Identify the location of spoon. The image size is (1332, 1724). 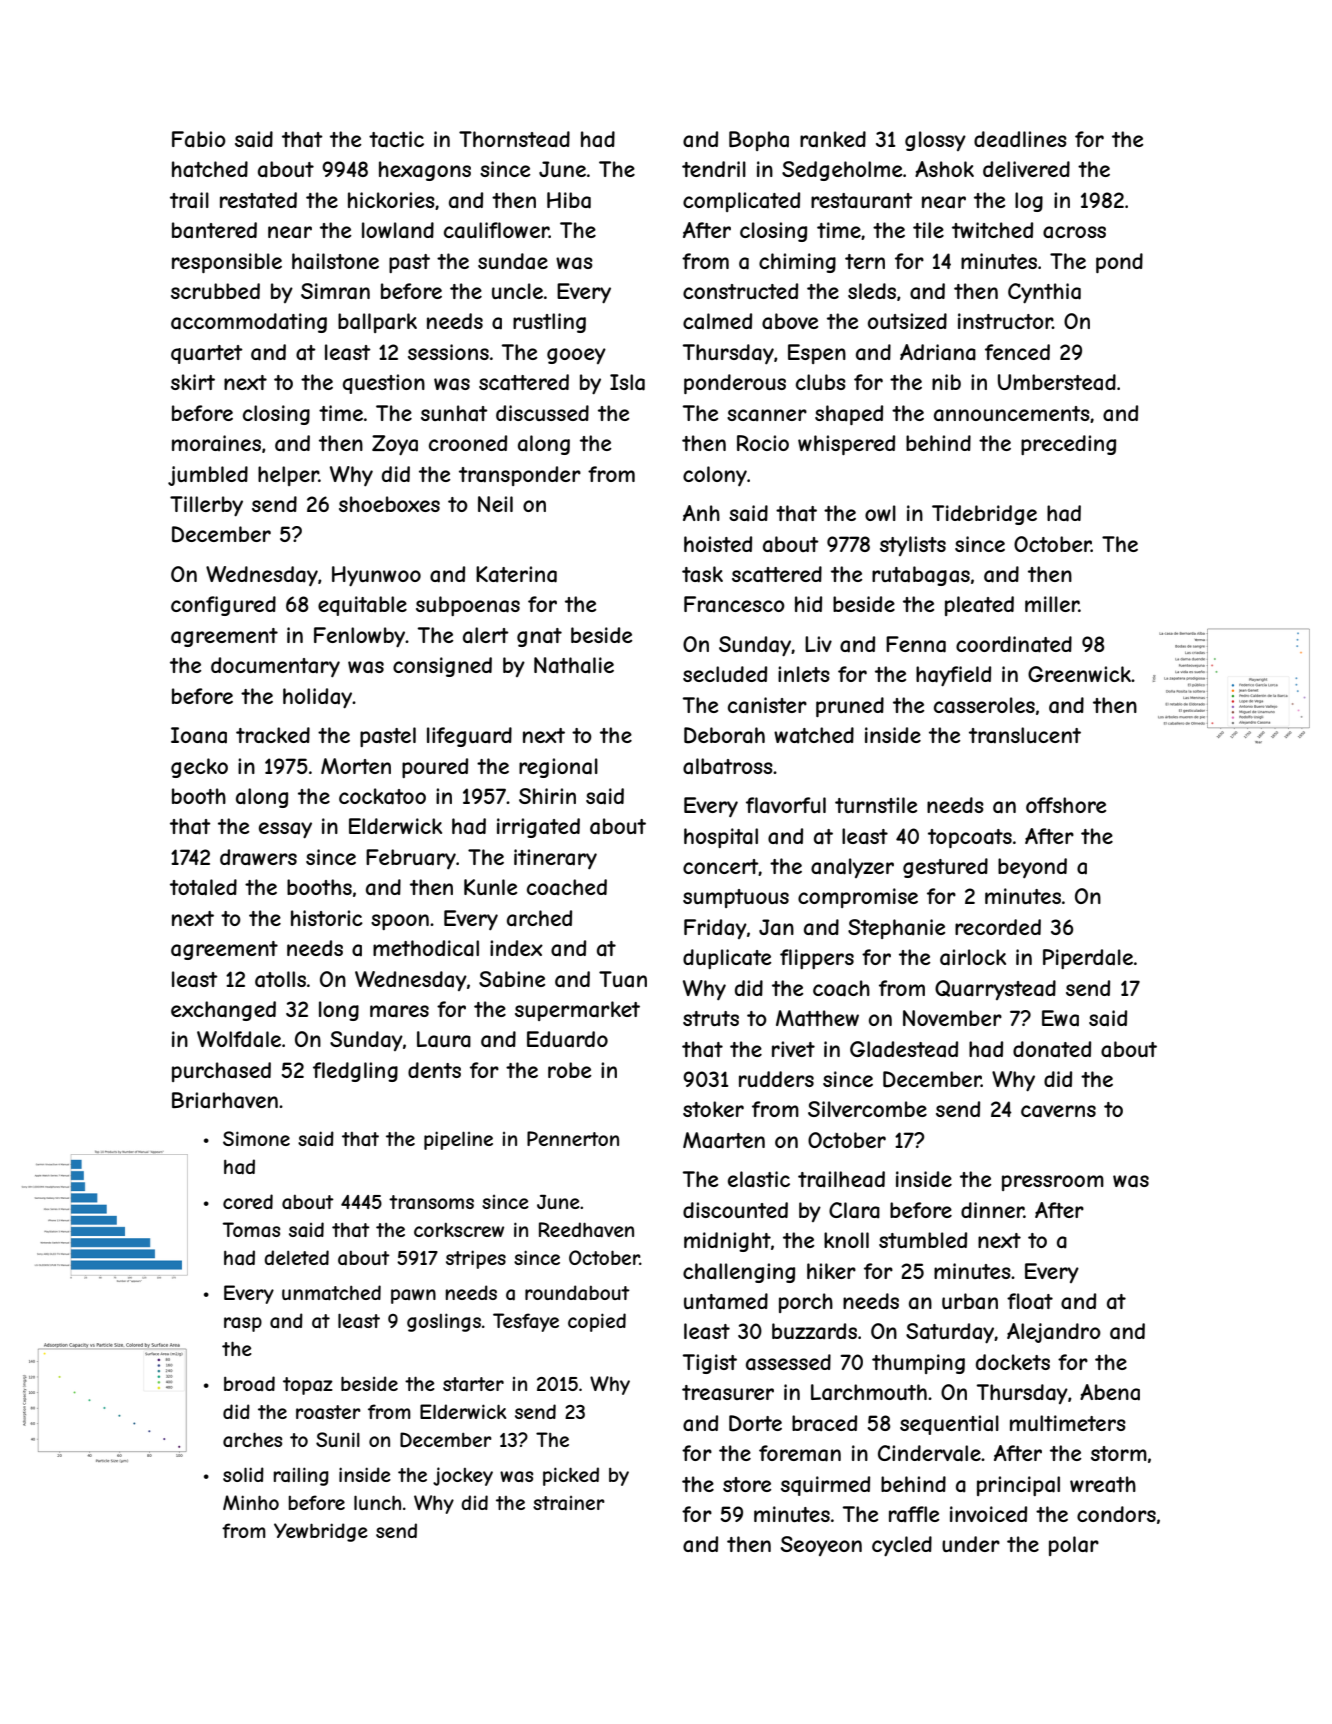
(400, 922).
